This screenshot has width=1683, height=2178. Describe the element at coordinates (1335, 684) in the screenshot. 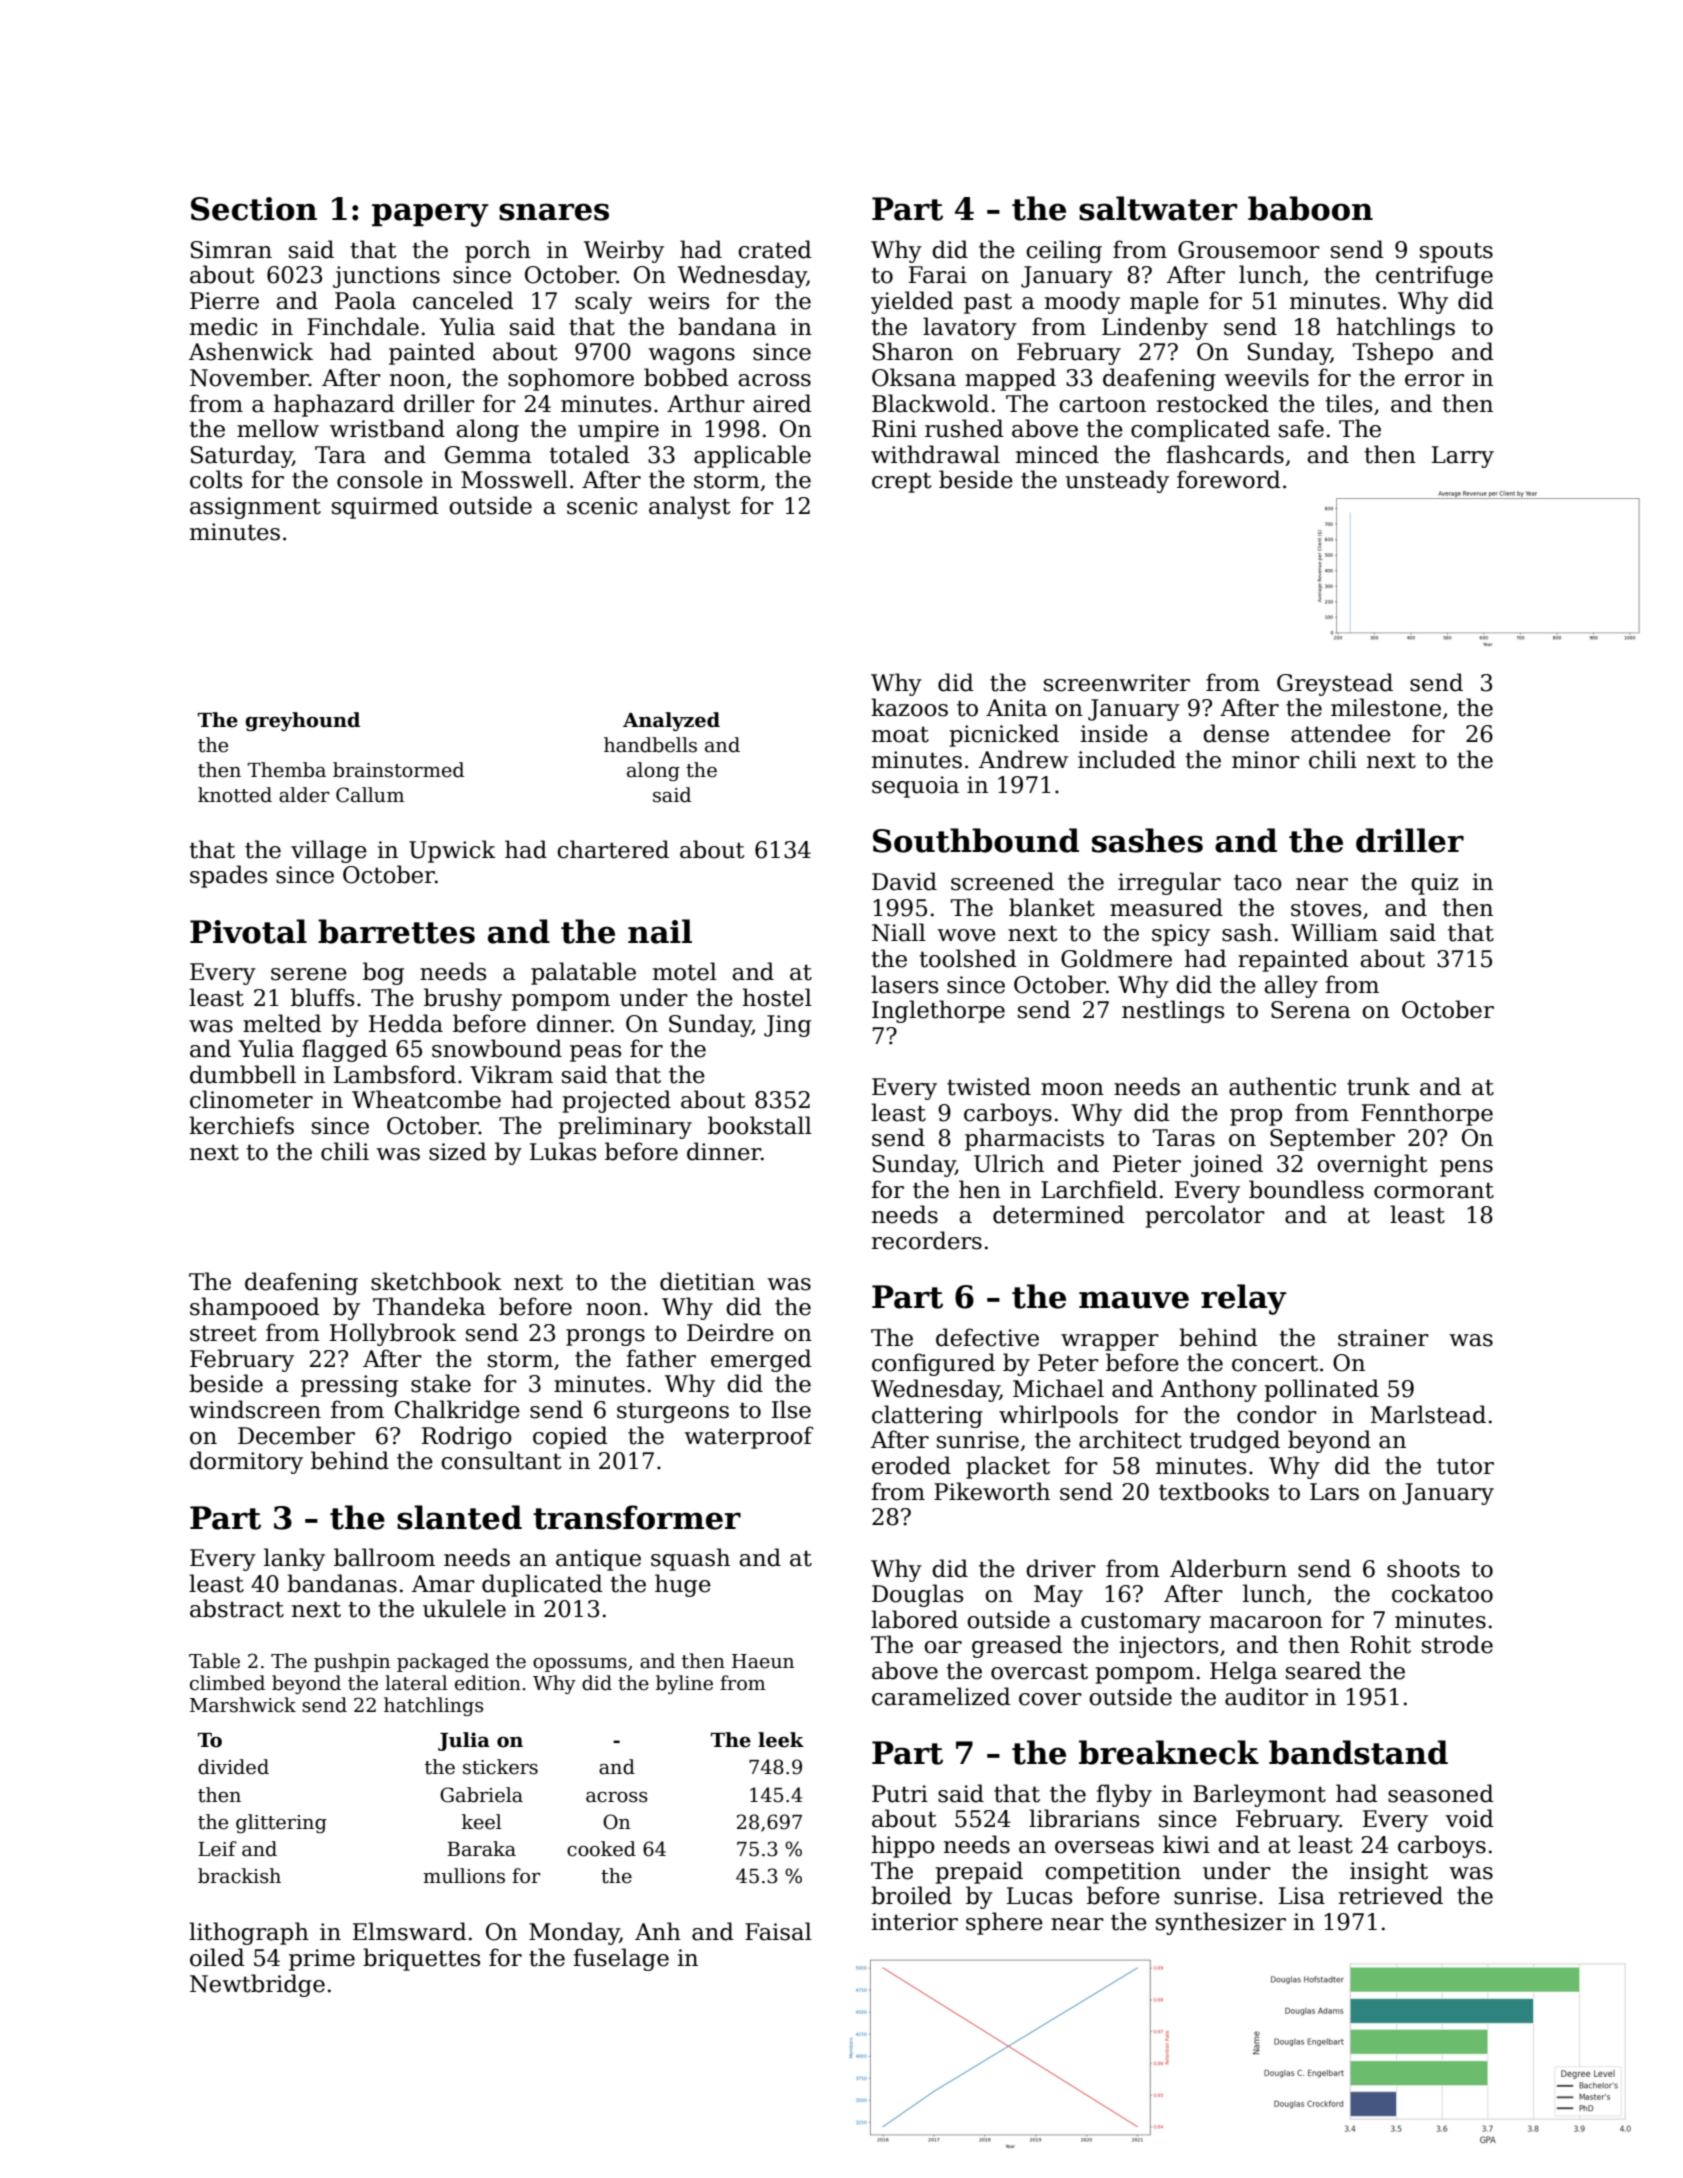

I see `Greystead` at that location.
